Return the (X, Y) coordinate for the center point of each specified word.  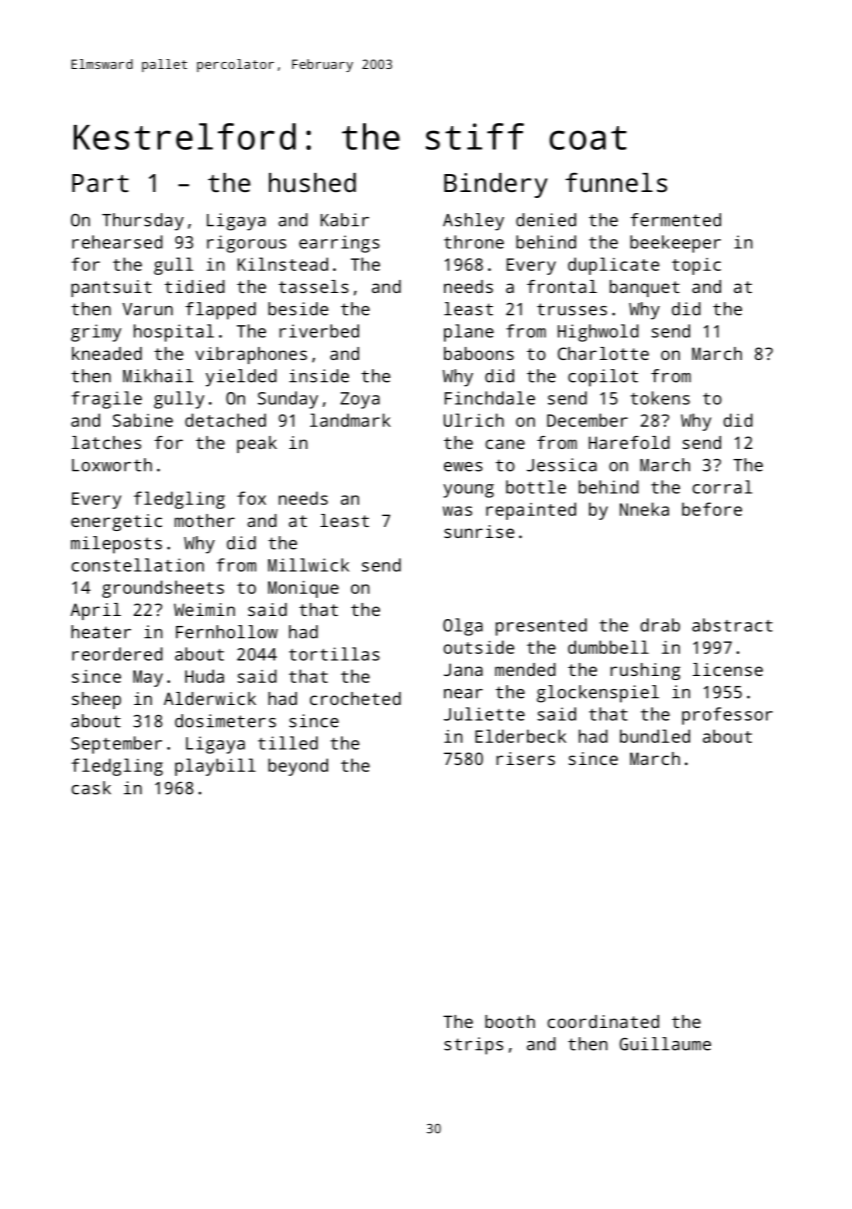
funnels (616, 182)
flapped (220, 311)
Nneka (644, 509)
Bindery (496, 185)
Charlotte (603, 353)
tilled (288, 743)
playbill (215, 767)
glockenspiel (598, 694)
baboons (479, 353)
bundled (655, 736)
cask (91, 788)
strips (473, 1046)
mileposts (116, 545)
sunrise (479, 531)
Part (100, 183)
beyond (298, 767)
